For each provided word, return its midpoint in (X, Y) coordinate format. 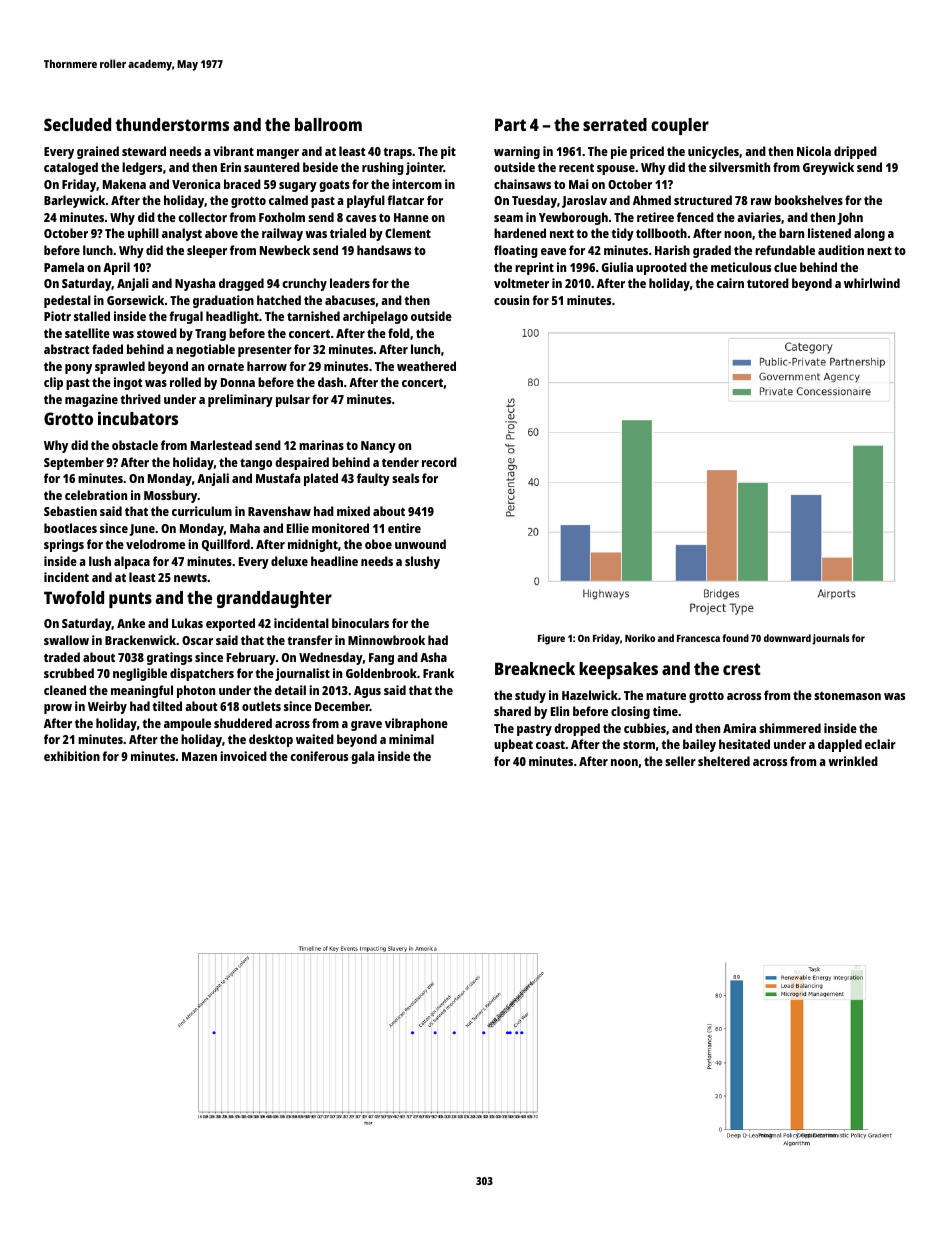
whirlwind (872, 283)
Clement (408, 233)
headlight (232, 317)
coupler (680, 126)
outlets (261, 706)
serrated (615, 124)
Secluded (77, 124)
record (439, 462)
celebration (96, 495)
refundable (785, 250)
